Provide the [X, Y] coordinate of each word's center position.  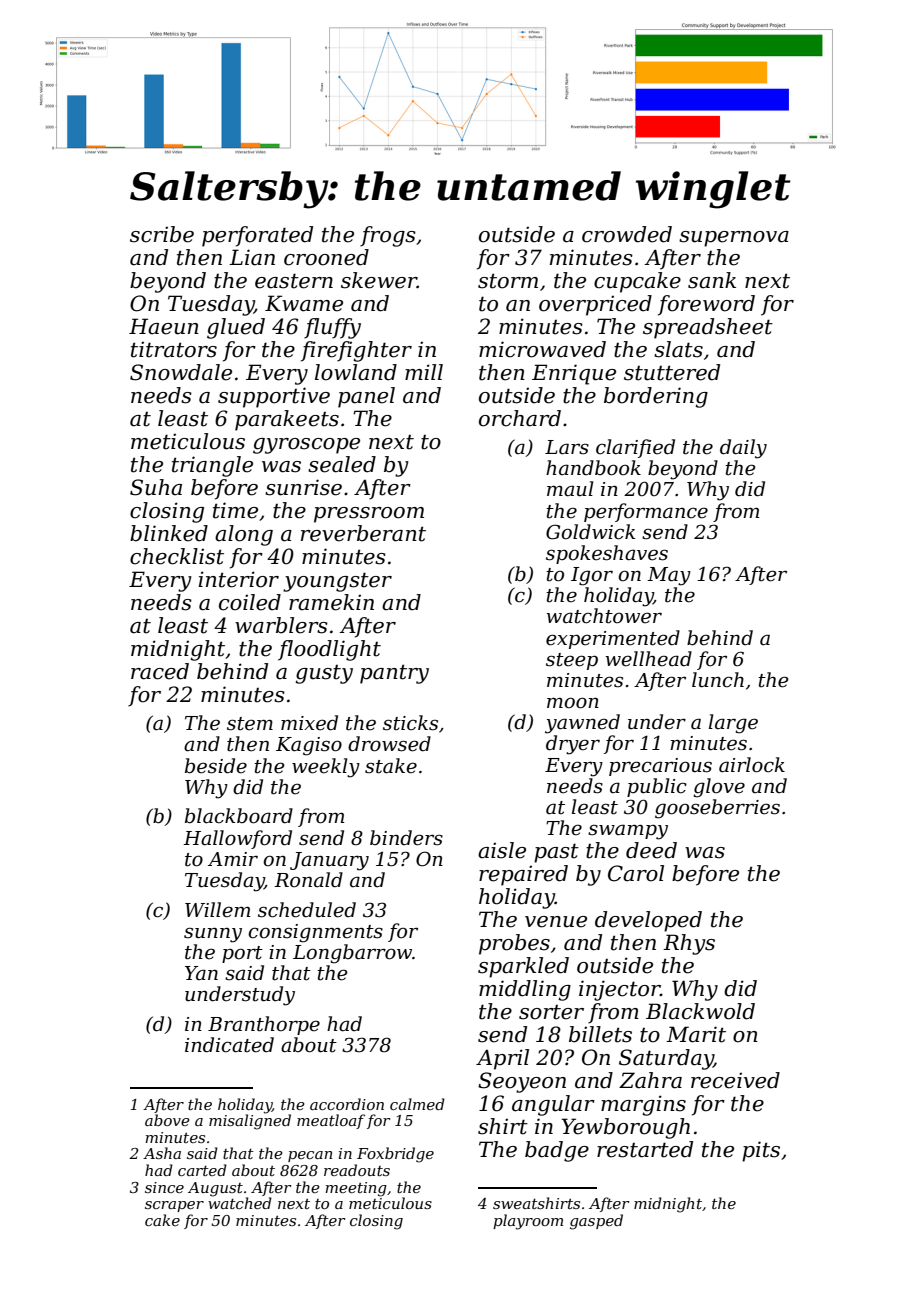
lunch [718, 680]
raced [160, 671]
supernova [734, 239]
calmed [417, 1104]
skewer [379, 280]
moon [573, 703]
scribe [162, 234]
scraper [174, 1206]
